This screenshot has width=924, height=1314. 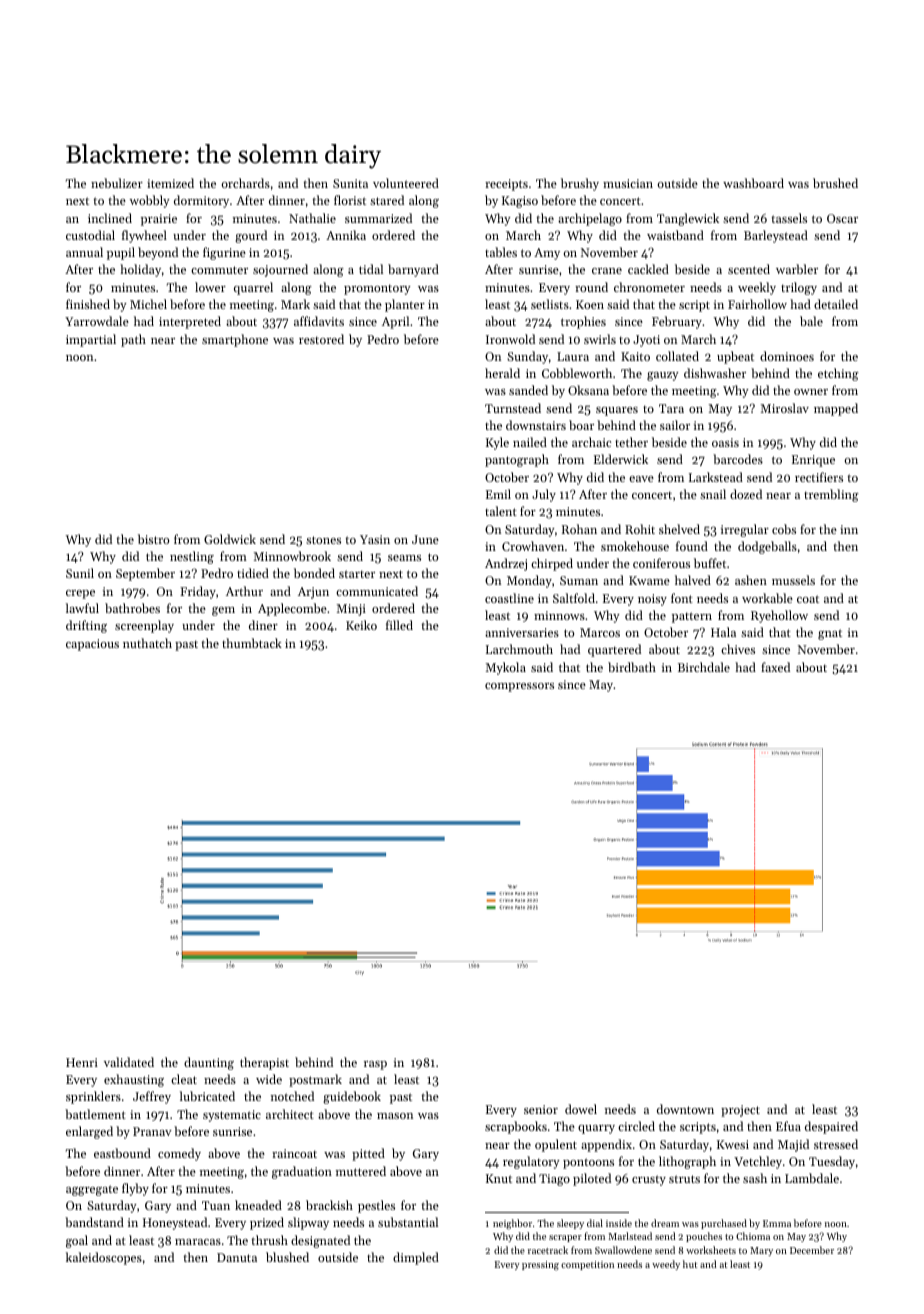 What do you see at coordinates (512, 1224) in the screenshot?
I see `neighbor` at bounding box center [512, 1224].
